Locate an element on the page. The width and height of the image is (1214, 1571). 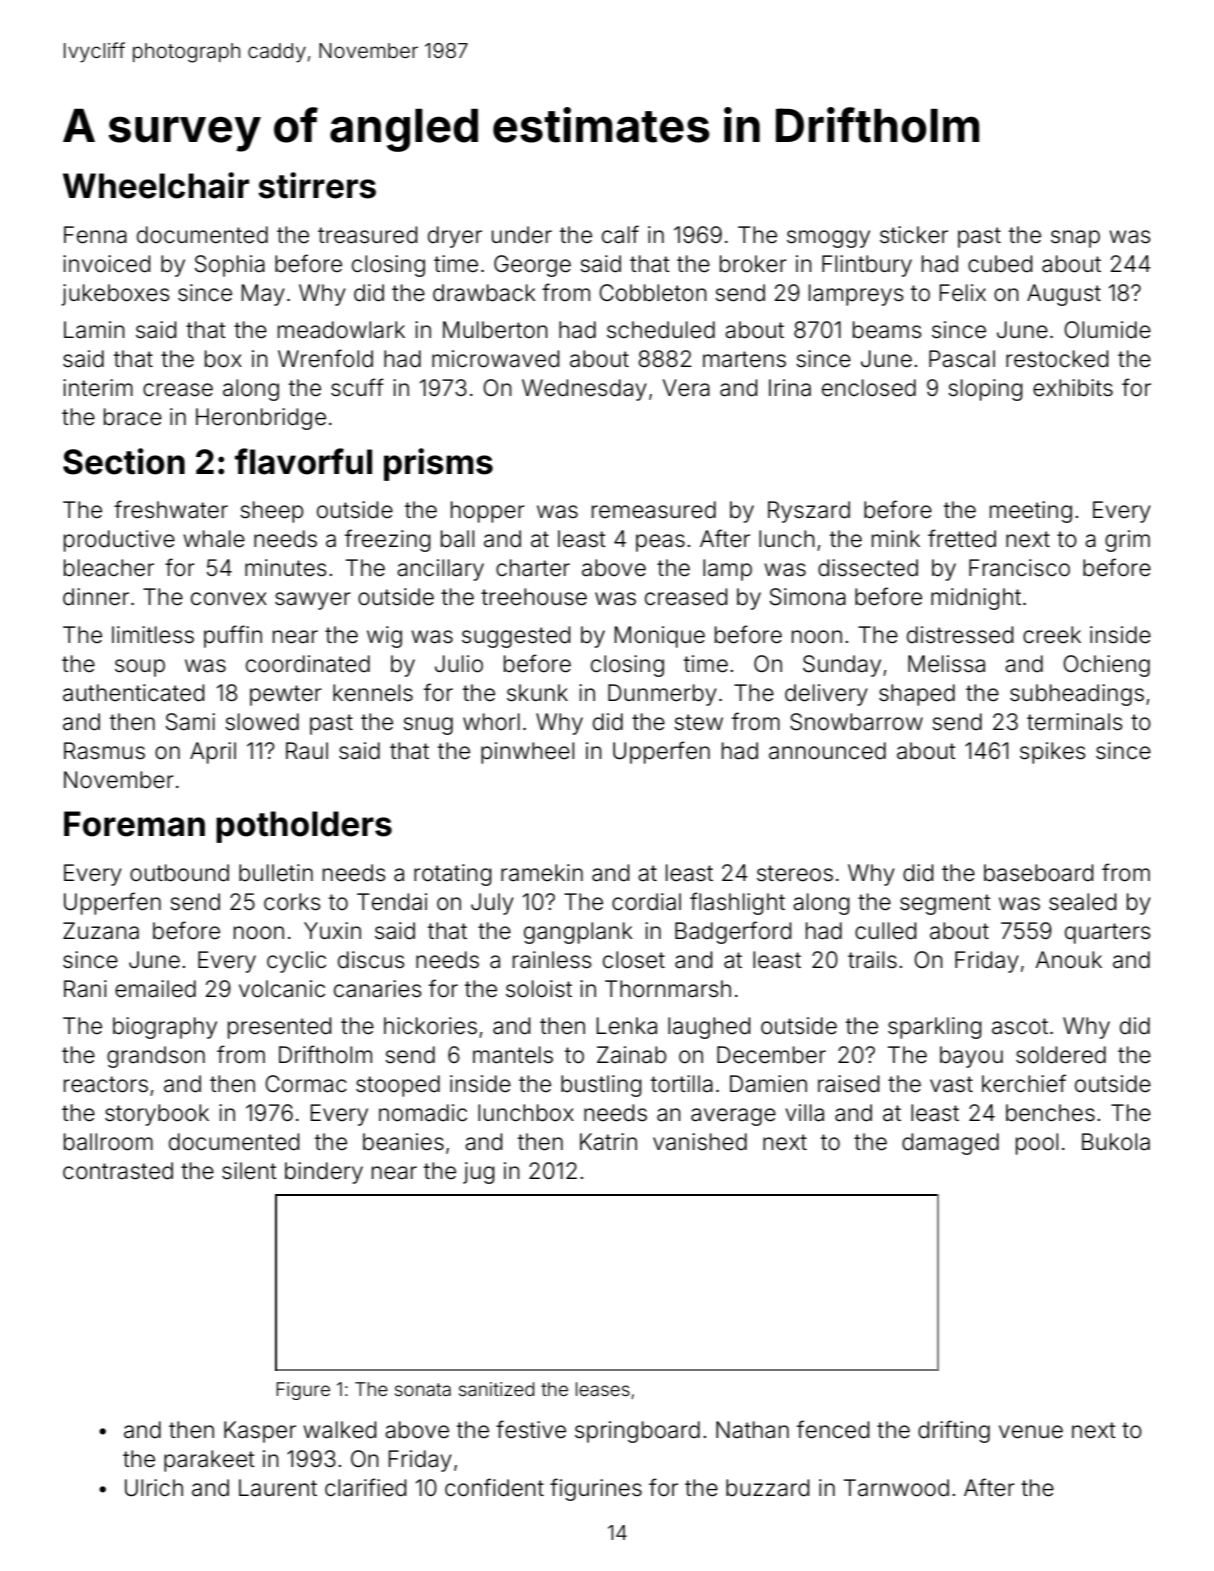
raised is located at coordinates (848, 1084).
